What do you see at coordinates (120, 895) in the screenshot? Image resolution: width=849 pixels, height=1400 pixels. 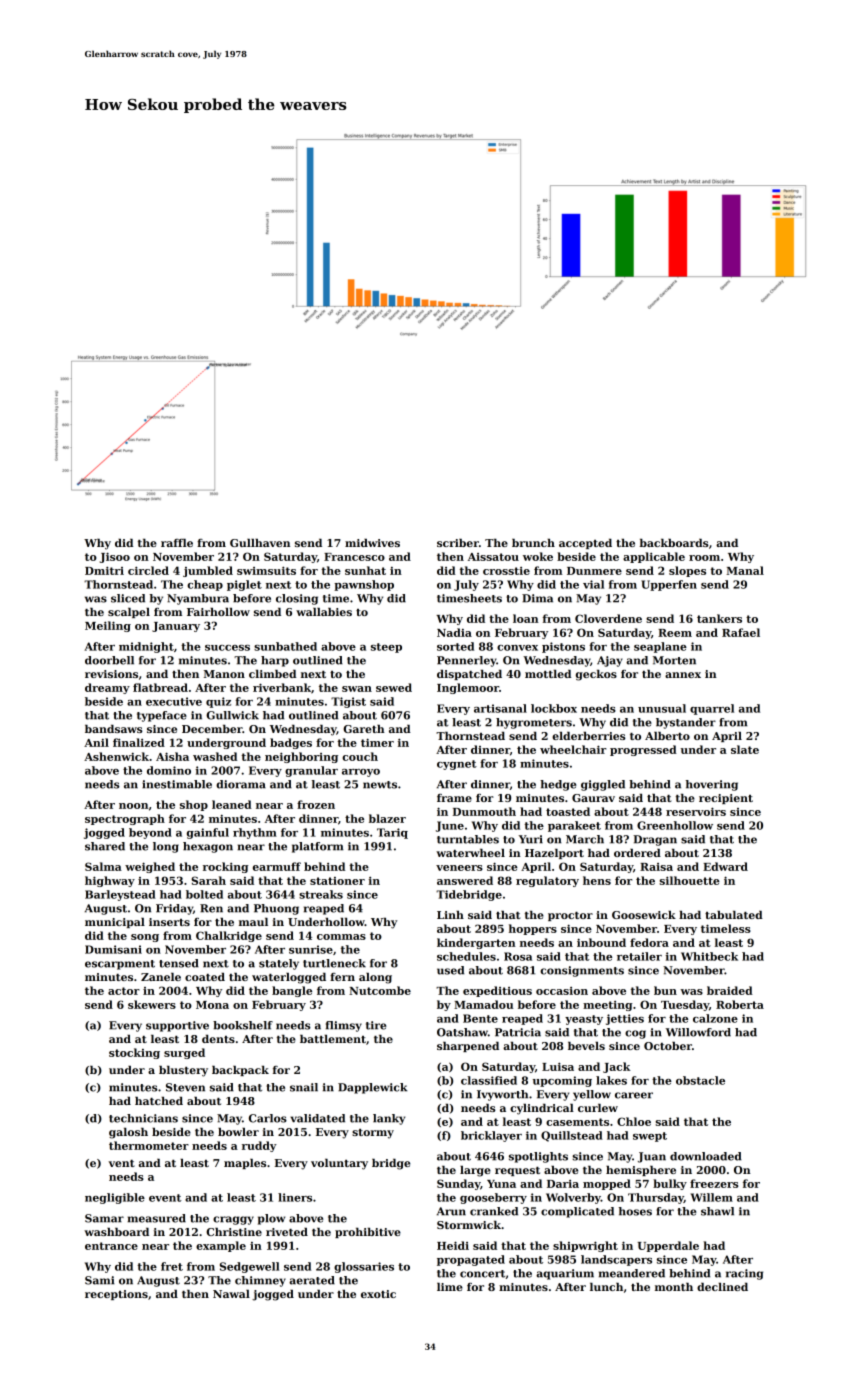 I see `Barleystead` at bounding box center [120, 895].
